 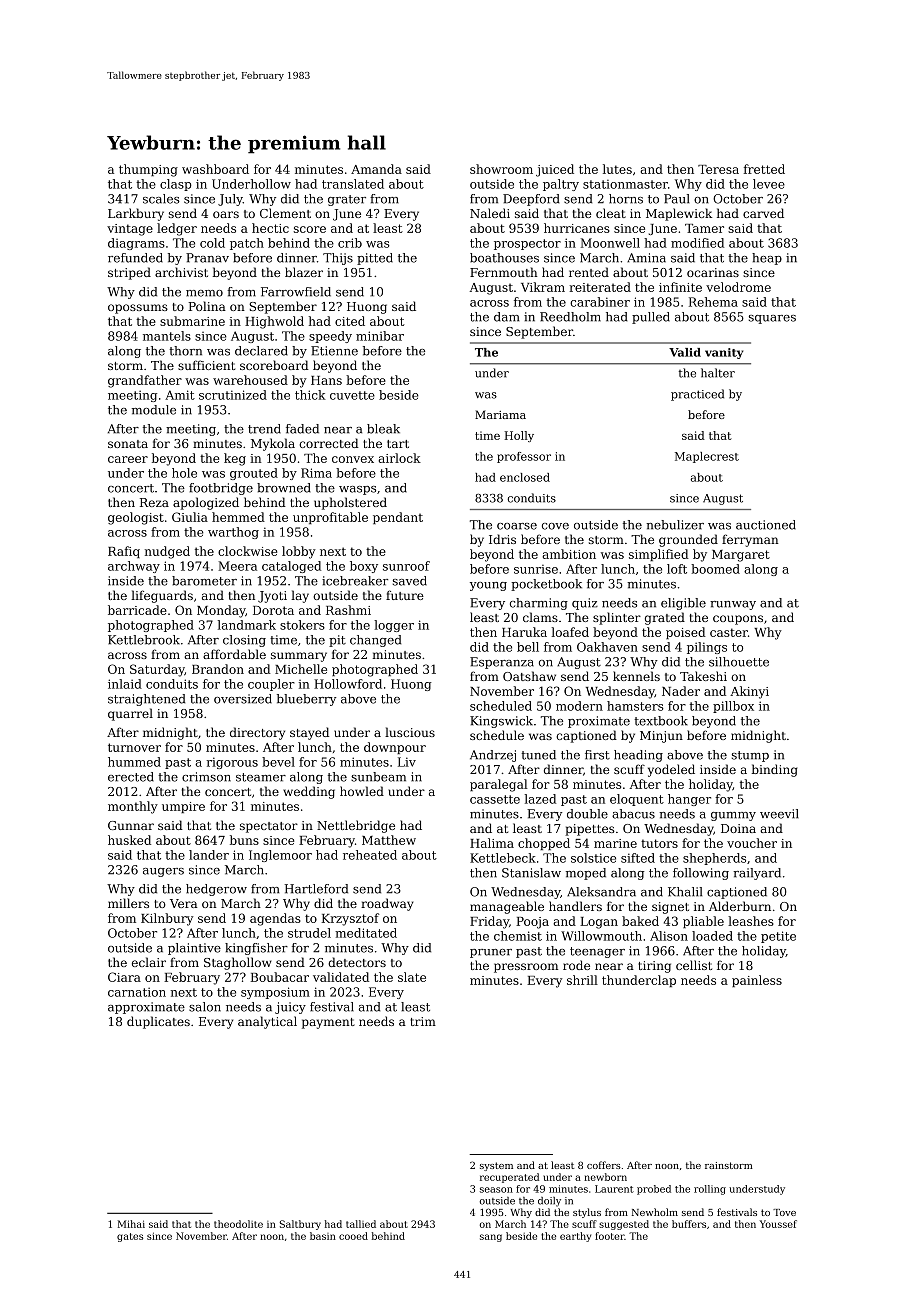 I want to click on voucher, so click(x=752, y=843).
